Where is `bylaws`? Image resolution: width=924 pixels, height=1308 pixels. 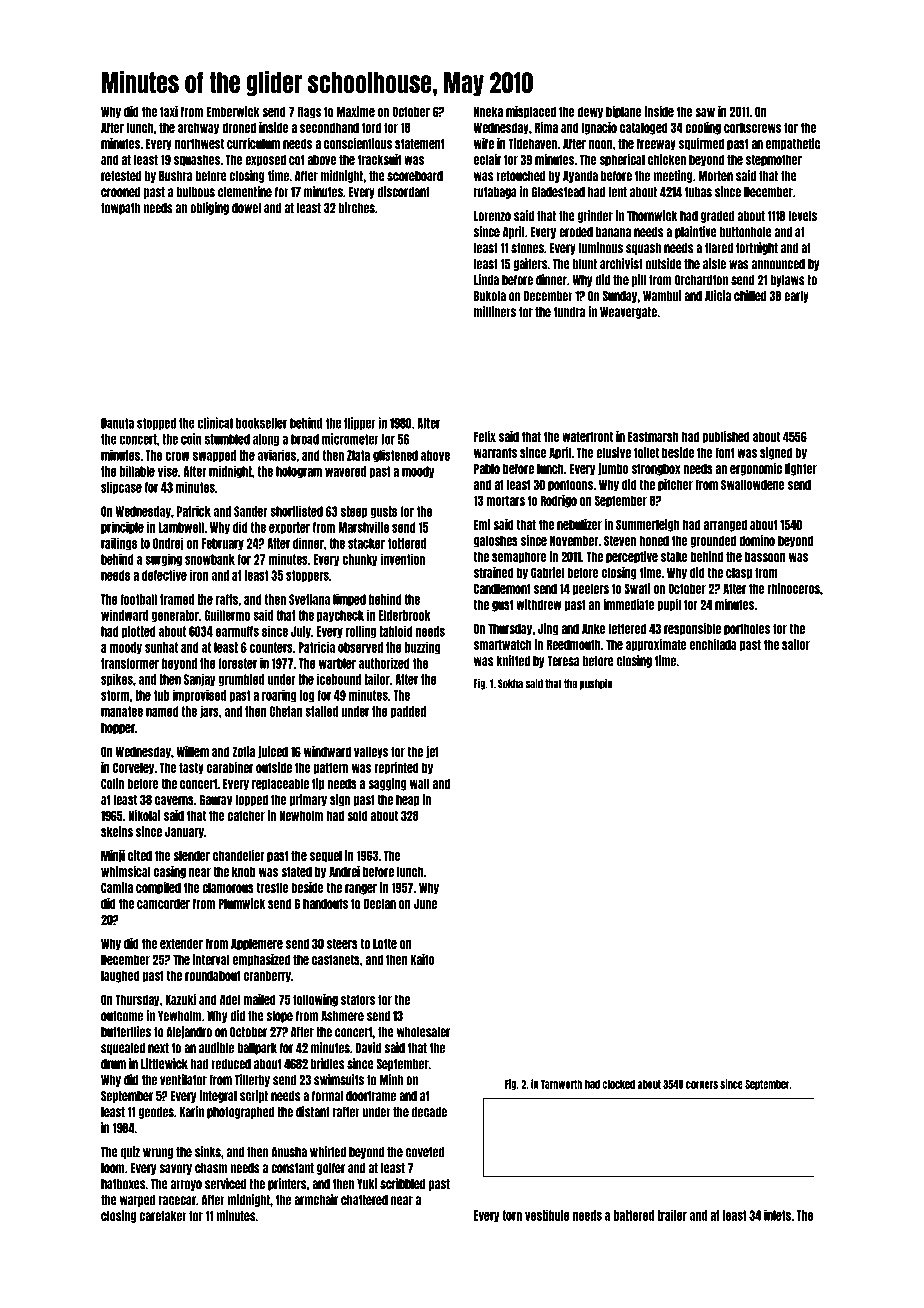
bylaws is located at coordinates (787, 281).
